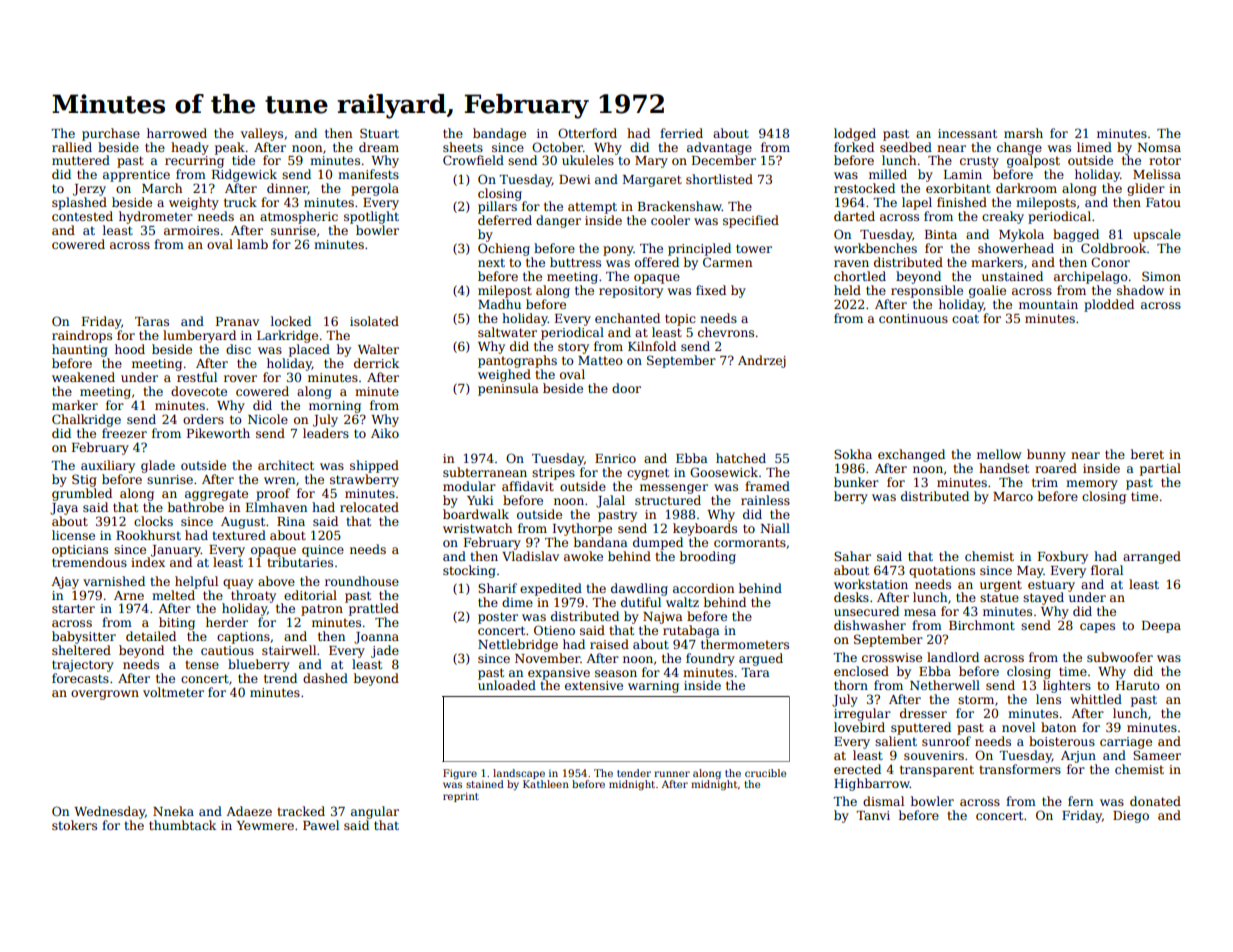 This page has width=1233, height=952. I want to click on dismal, so click(883, 801).
